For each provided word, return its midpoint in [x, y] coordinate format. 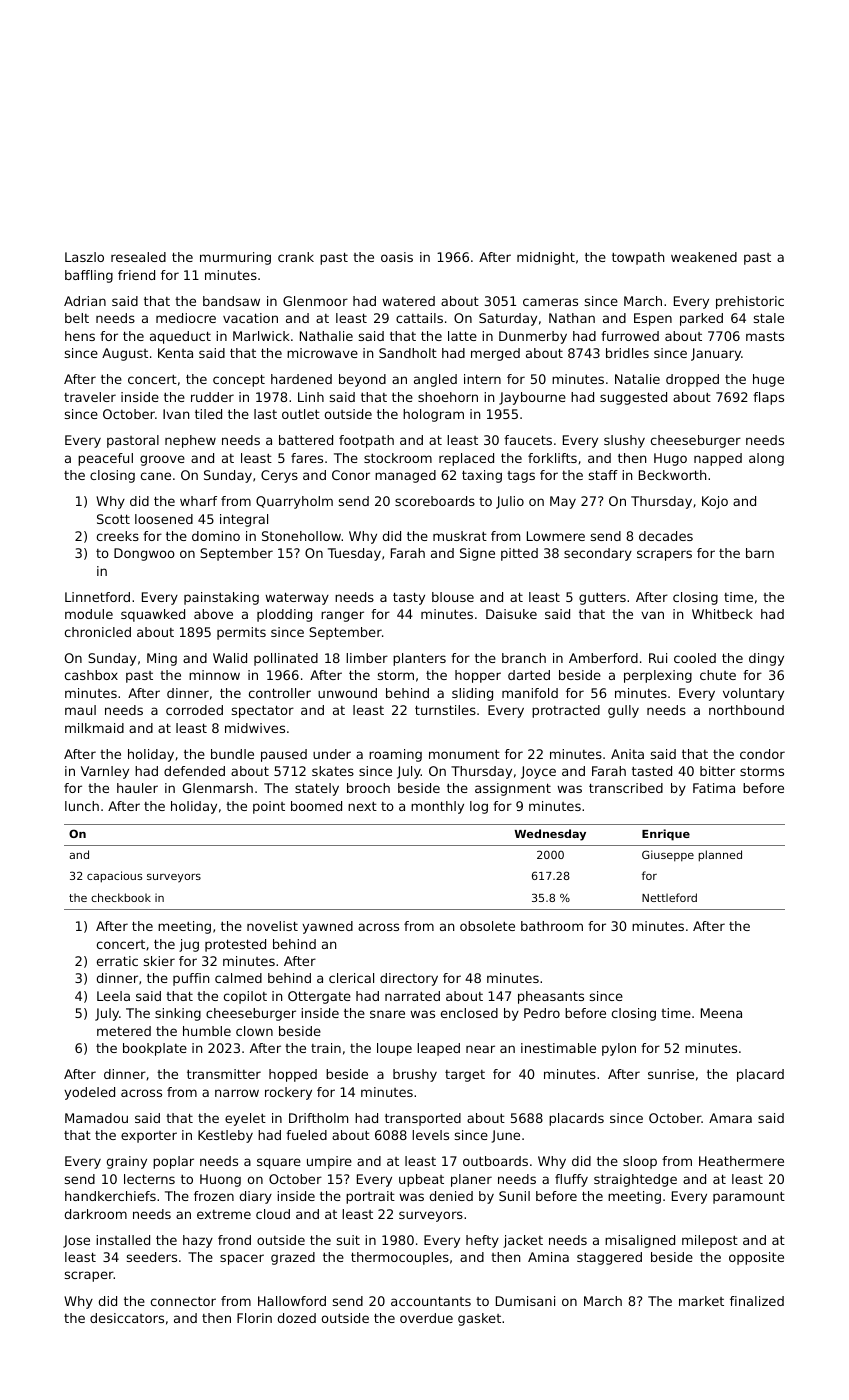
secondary [598, 554]
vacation [250, 318]
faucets [528, 440]
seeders [152, 1257]
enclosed [469, 1013]
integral [244, 520]
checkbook [121, 897]
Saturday [508, 319]
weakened [704, 257]
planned [720, 856]
